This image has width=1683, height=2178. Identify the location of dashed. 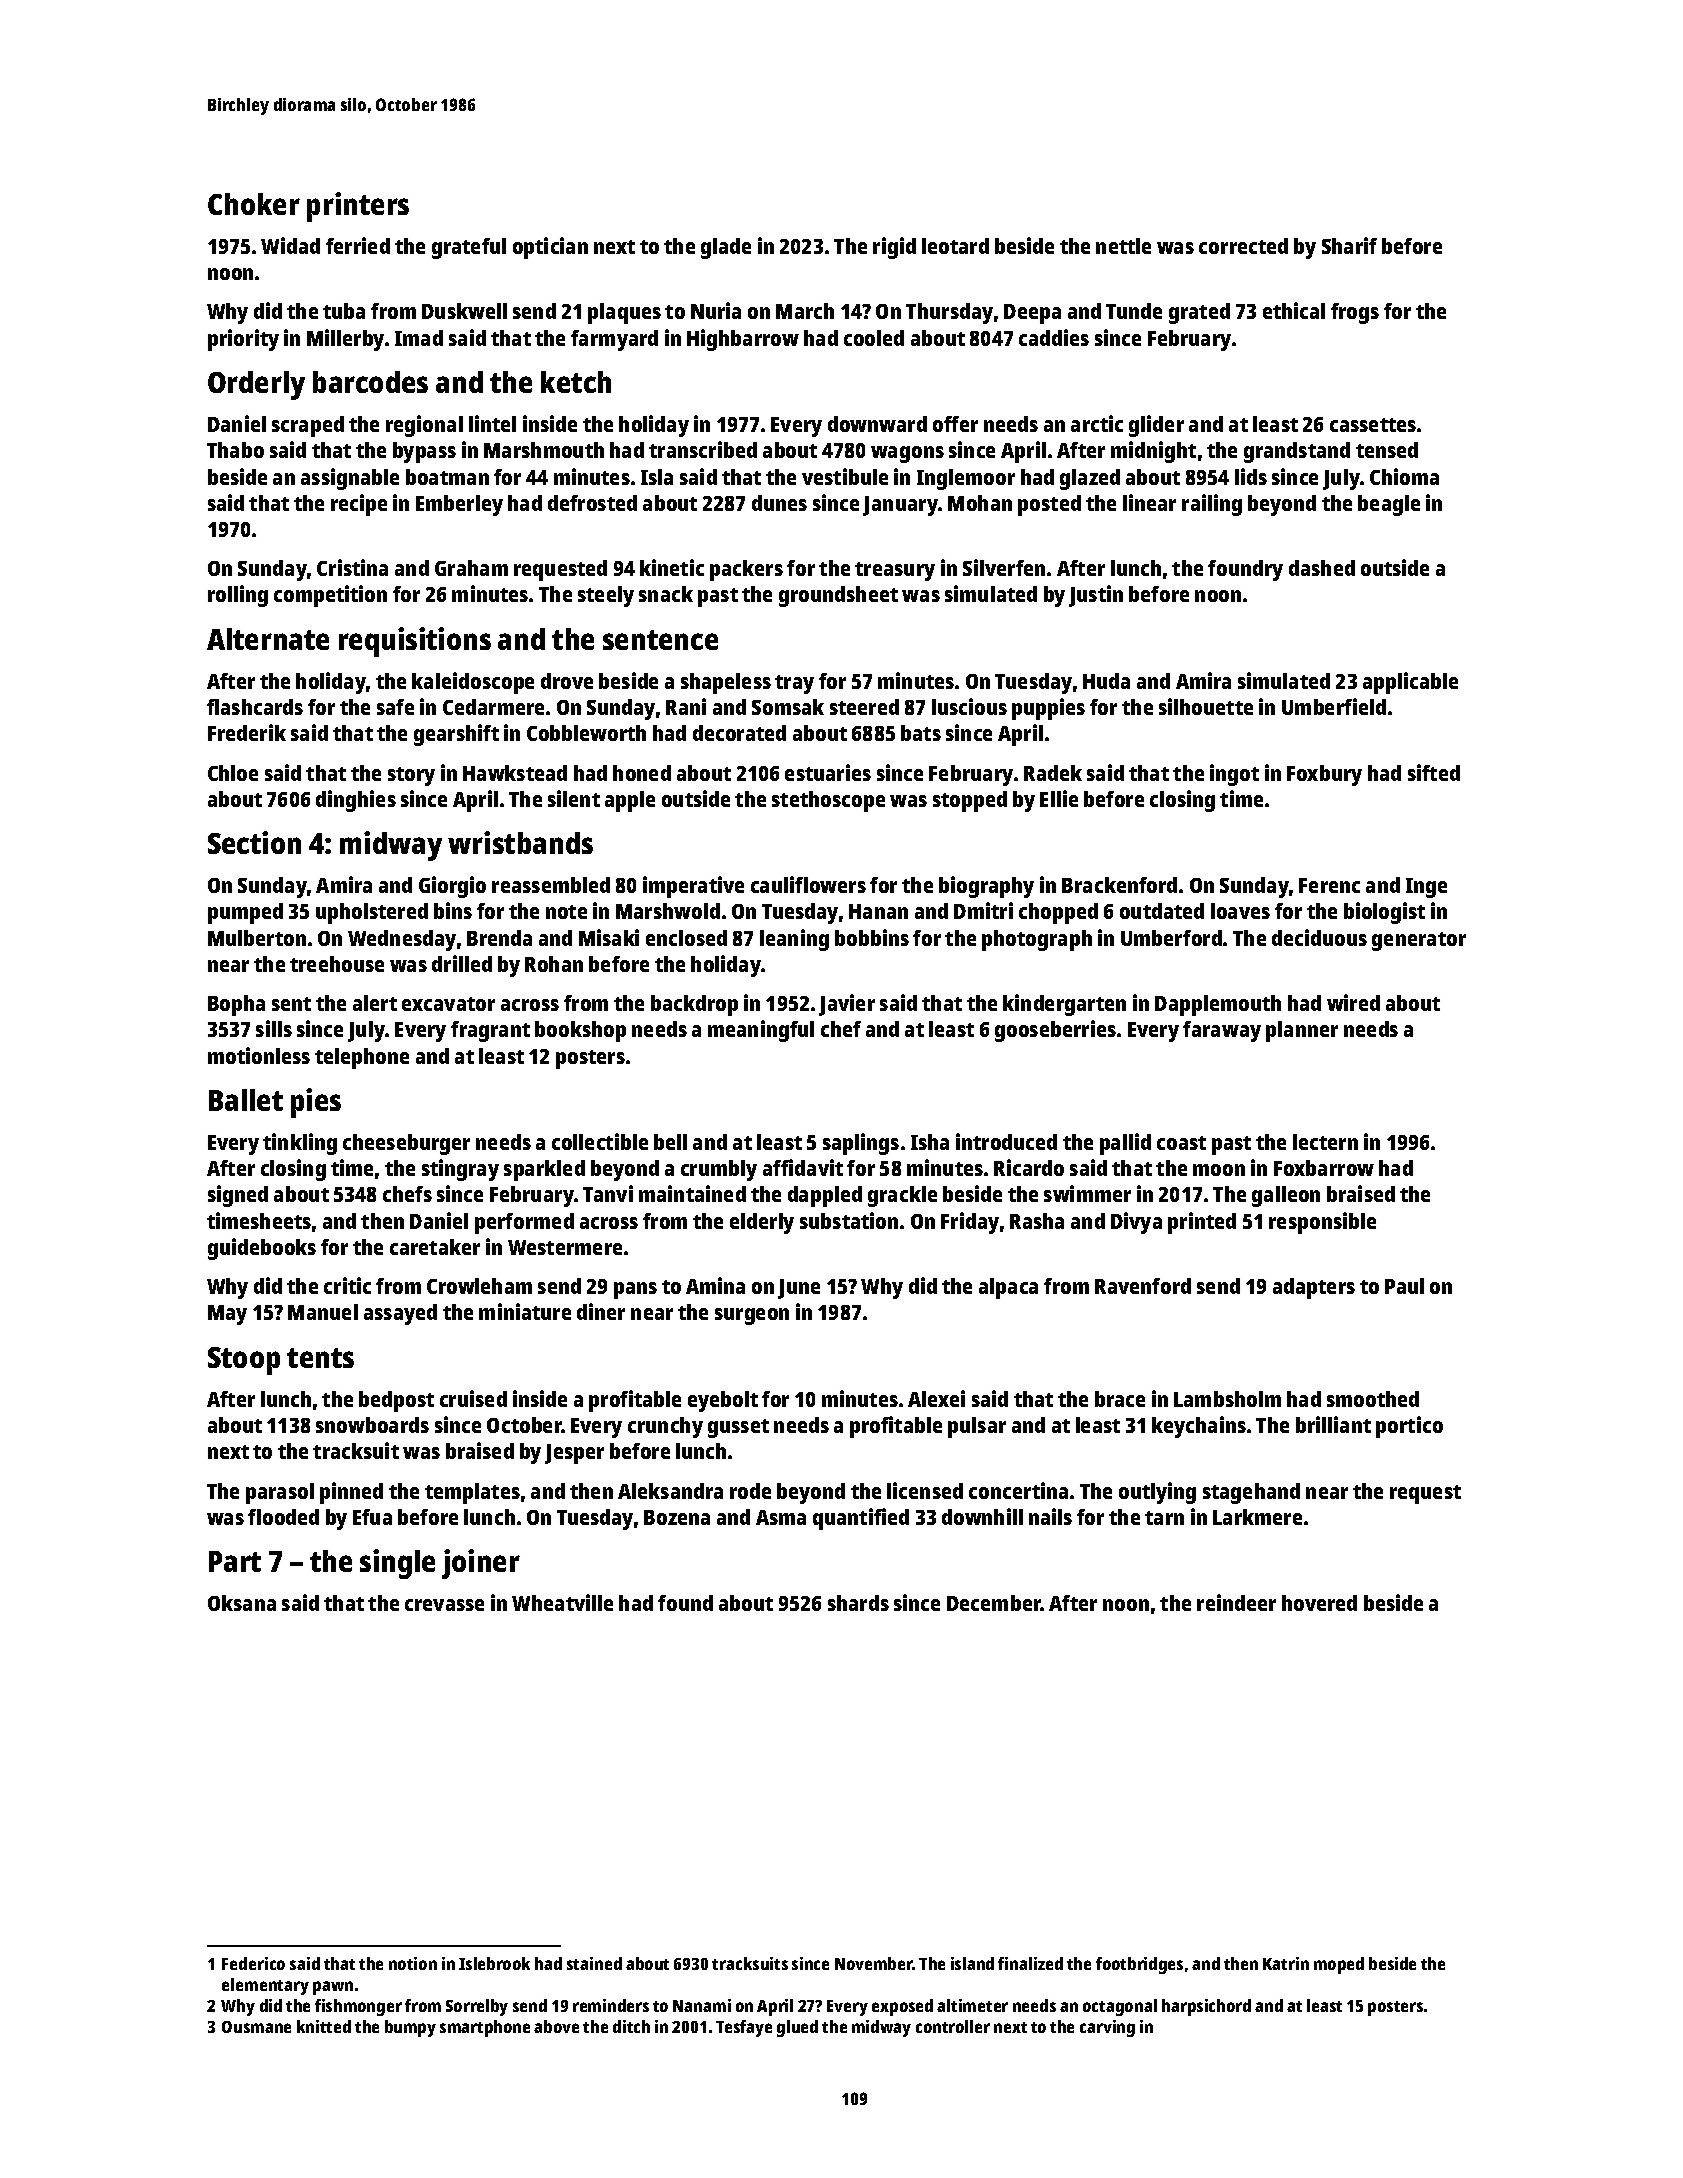
(1322, 568).
